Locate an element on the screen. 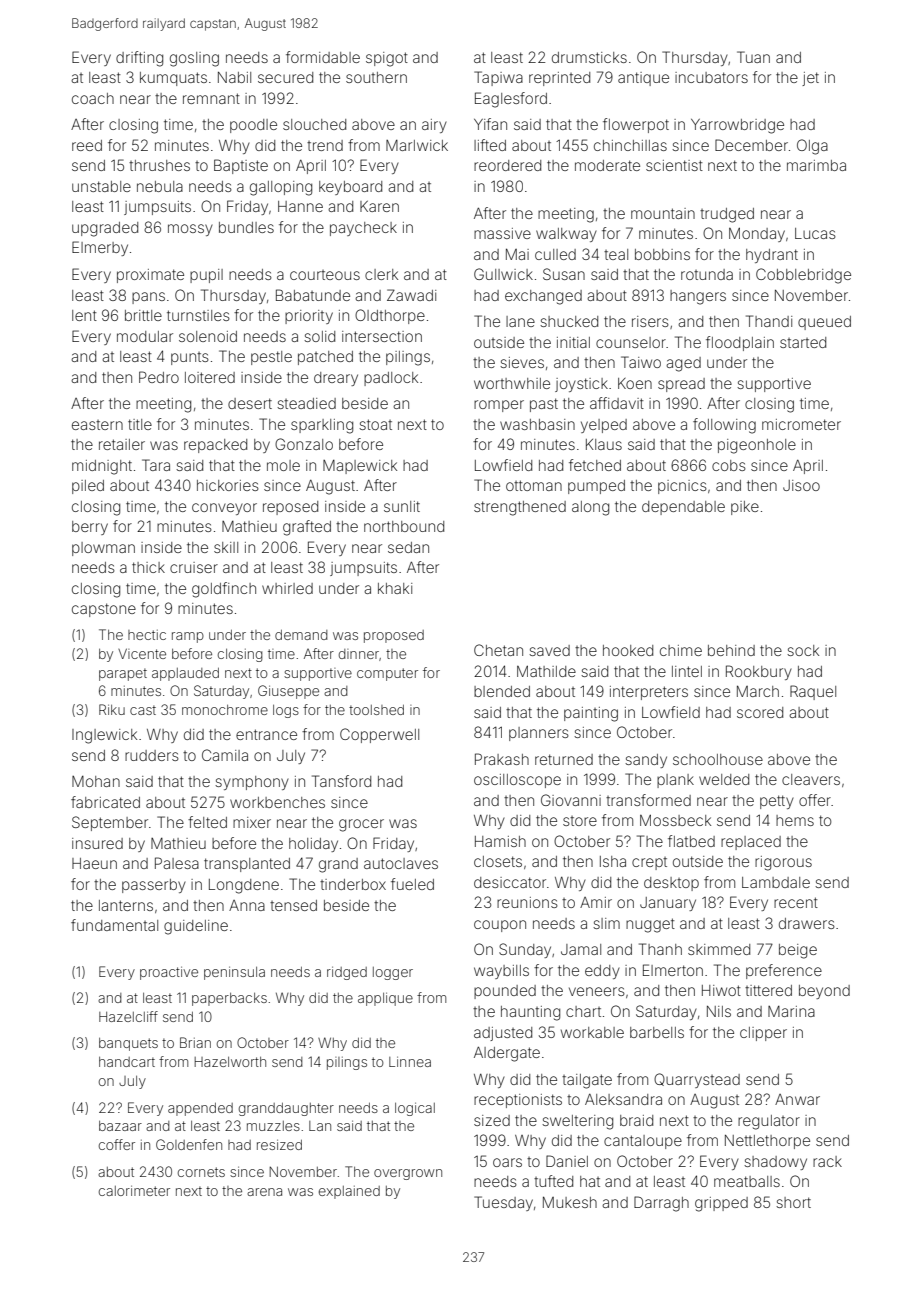 Image resolution: width=924 pixels, height=1308 pixels. rudders is located at coordinates (152, 755).
